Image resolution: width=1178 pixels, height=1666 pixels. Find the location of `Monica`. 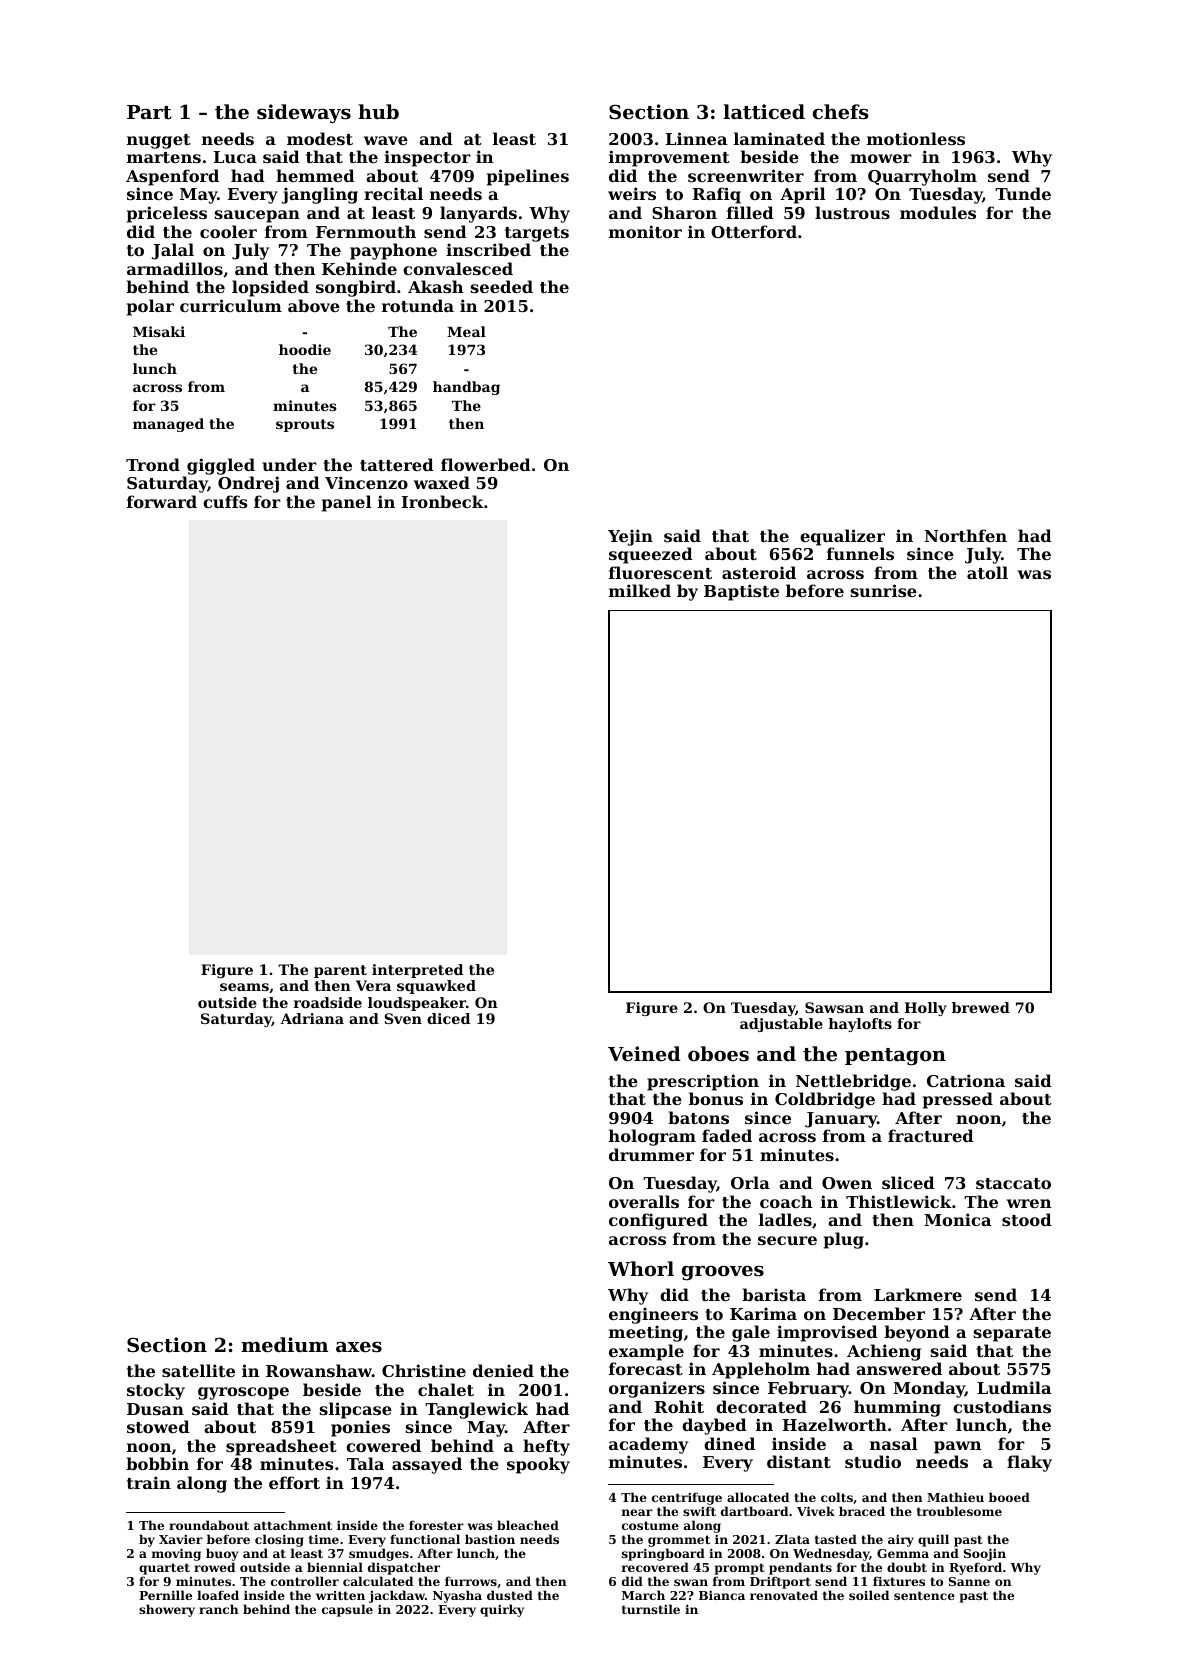

Monica is located at coordinates (957, 1219).
